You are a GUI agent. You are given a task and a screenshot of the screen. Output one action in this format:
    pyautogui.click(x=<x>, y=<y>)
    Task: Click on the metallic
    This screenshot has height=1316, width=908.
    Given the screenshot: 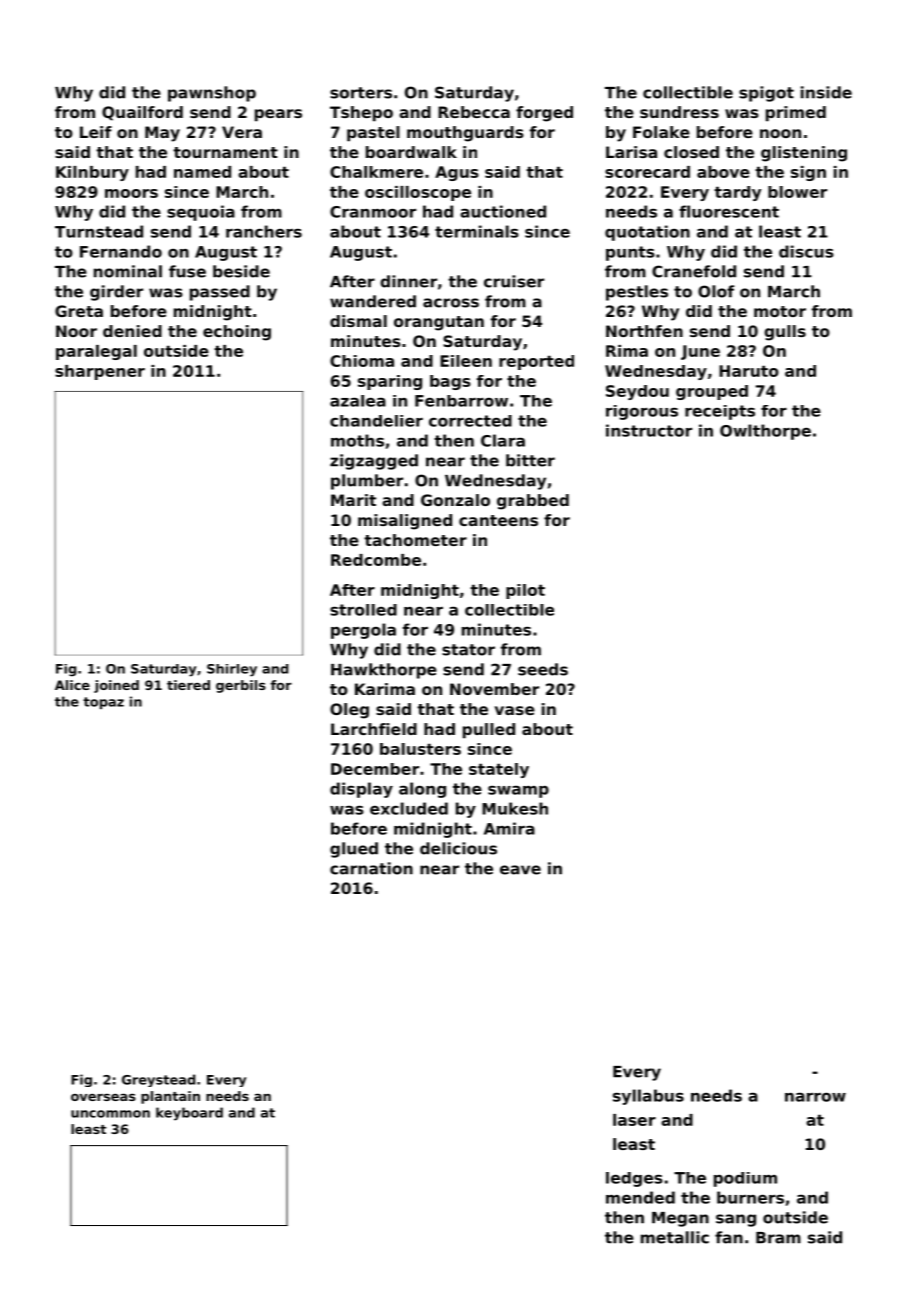 What is the action you would take?
    pyautogui.click(x=675, y=1237)
